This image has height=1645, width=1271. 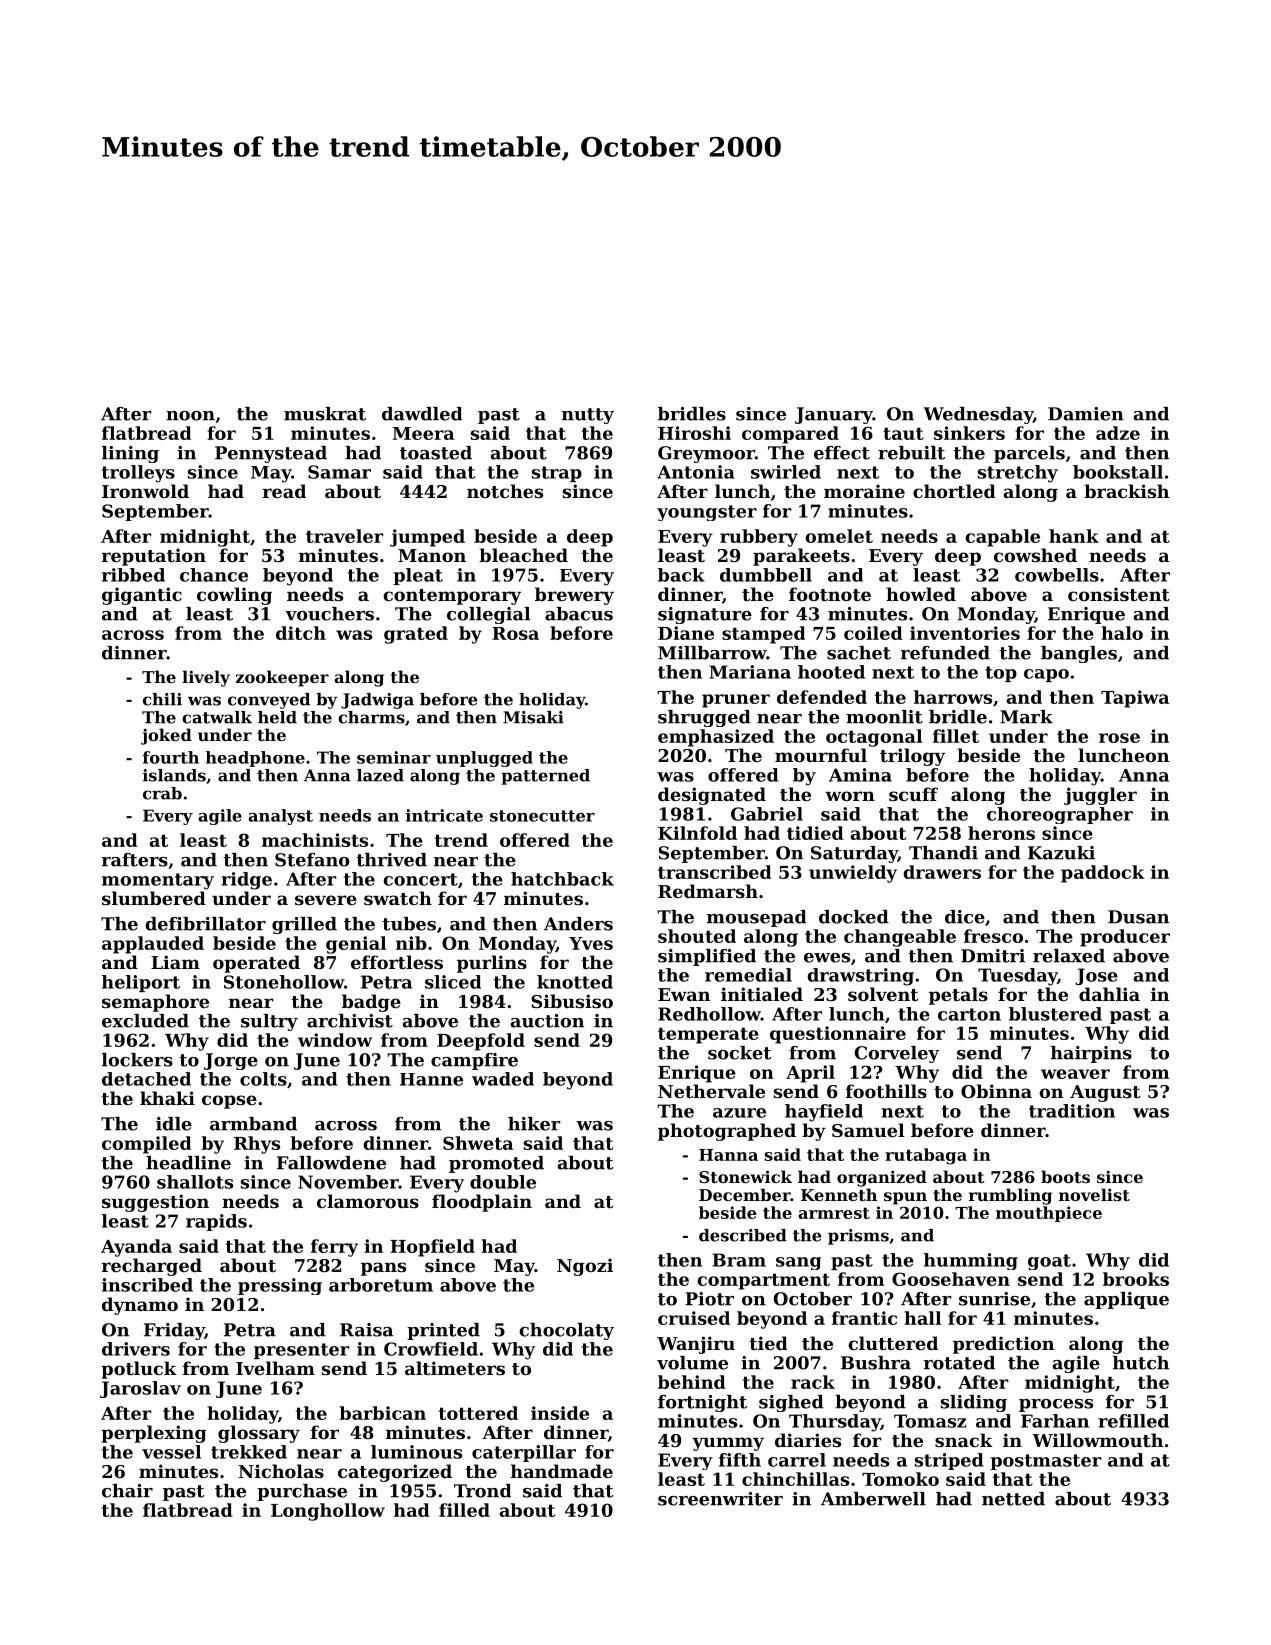 I want to click on Ngozi, so click(x=585, y=1267).
